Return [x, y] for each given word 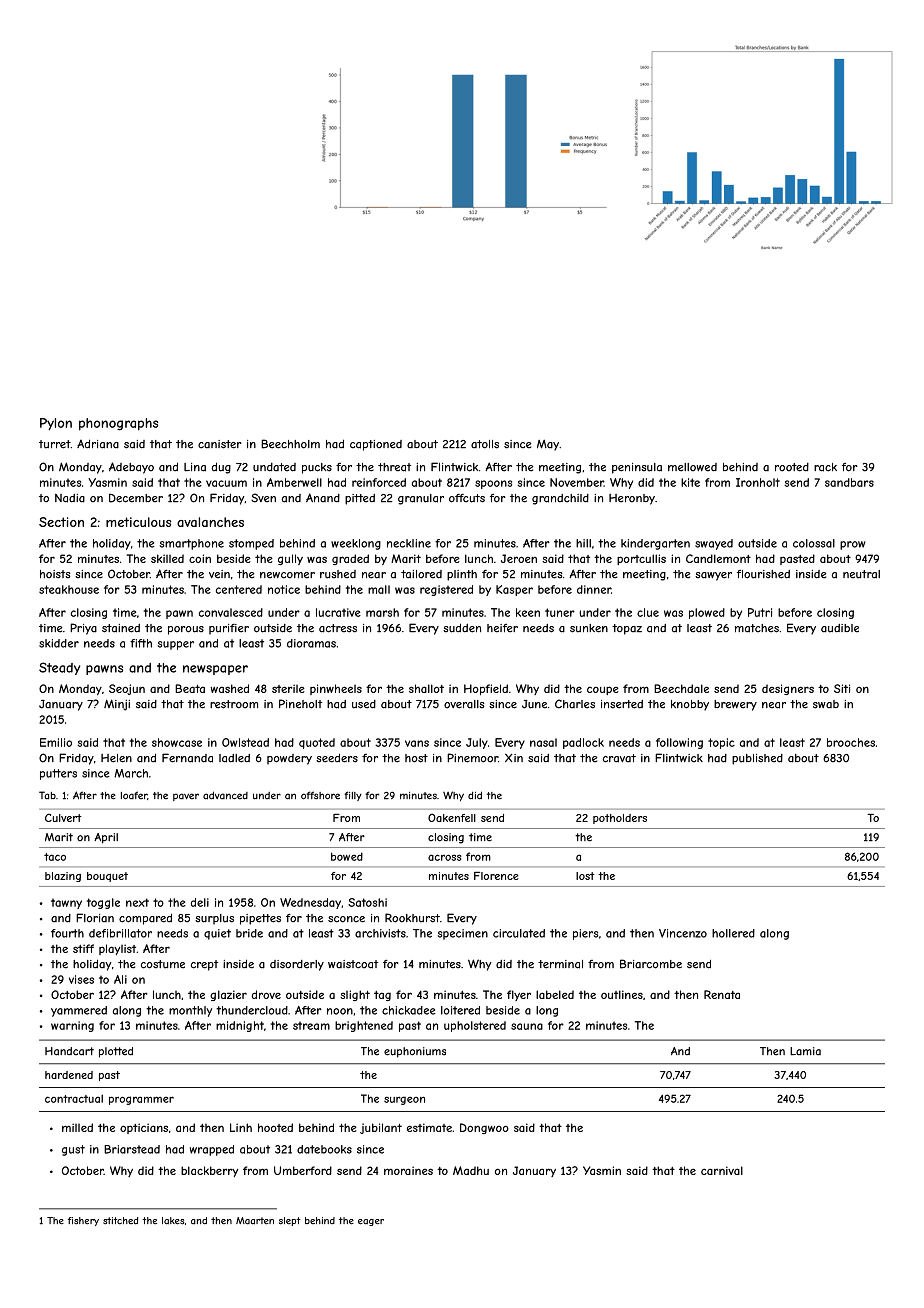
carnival [722, 1170]
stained [121, 628]
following [679, 743]
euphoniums [415, 1052]
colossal [814, 543]
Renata [722, 994]
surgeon [404, 1100]
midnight [240, 1026]
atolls [485, 444]
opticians [144, 1128]
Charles [575, 704]
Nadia [70, 498]
